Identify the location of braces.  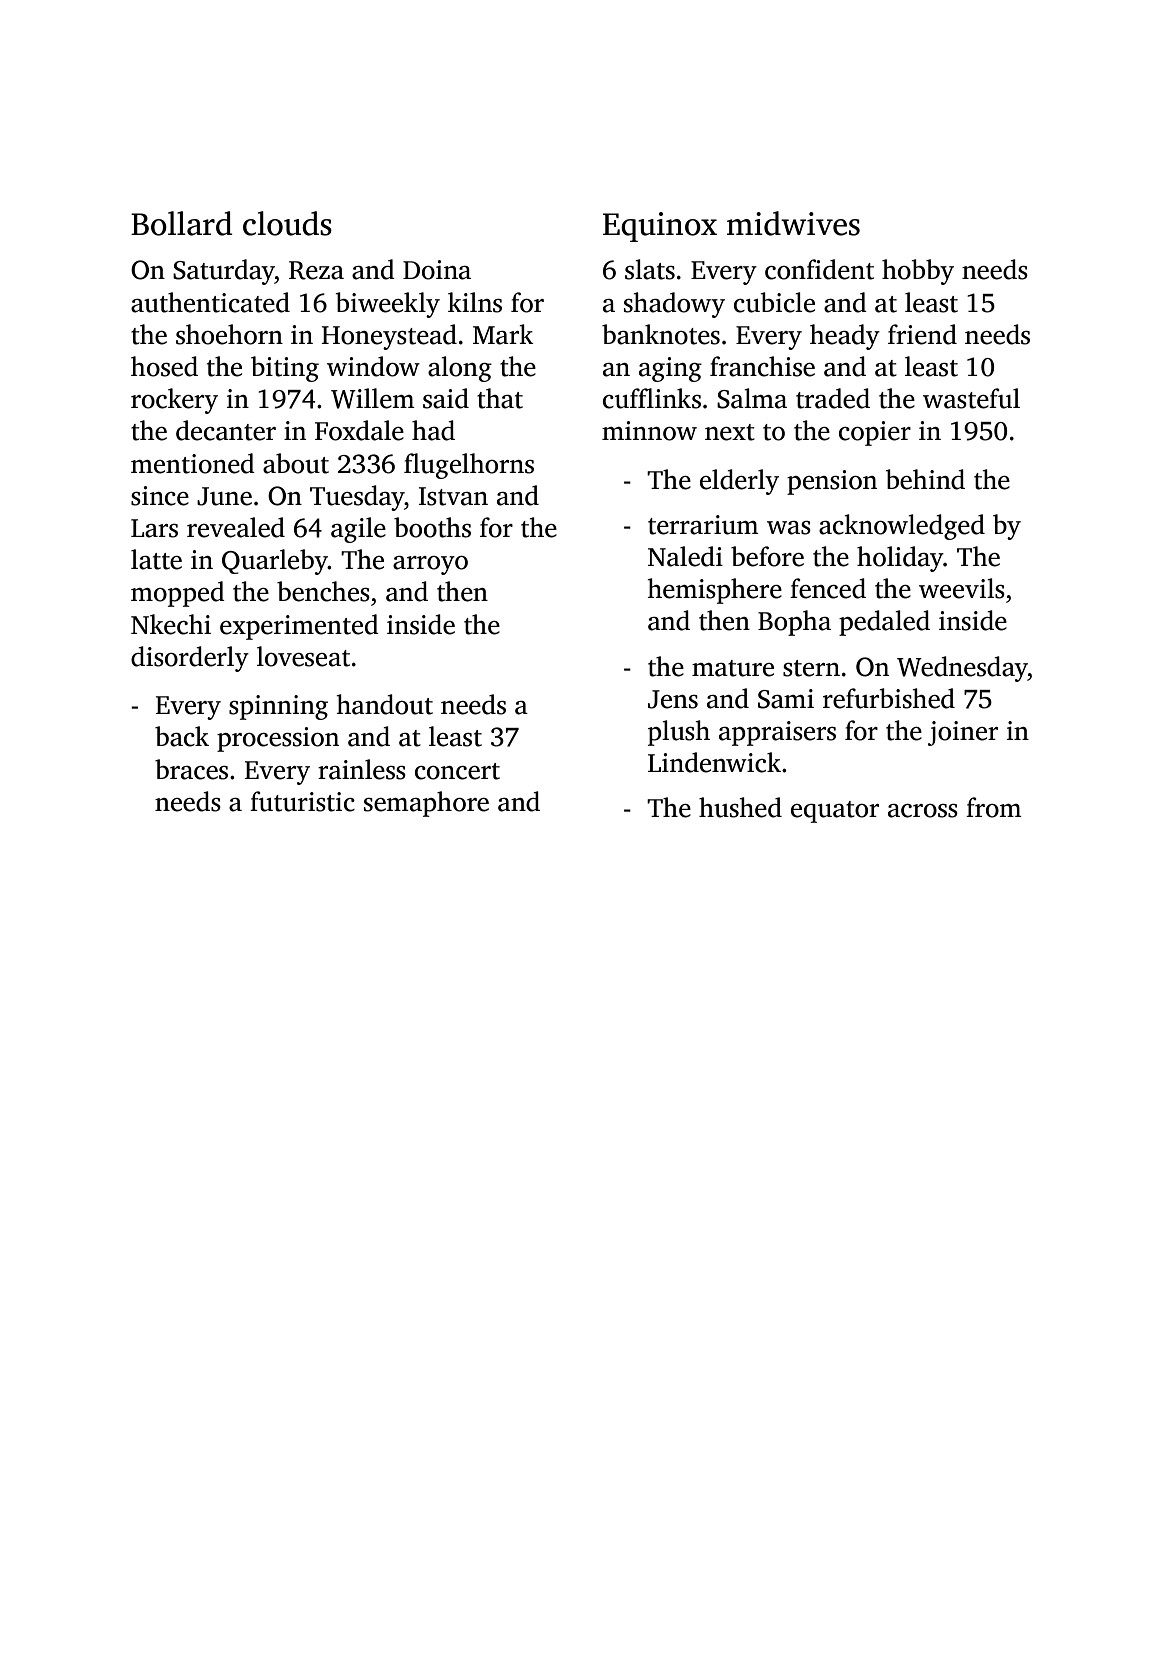
(191, 769).
